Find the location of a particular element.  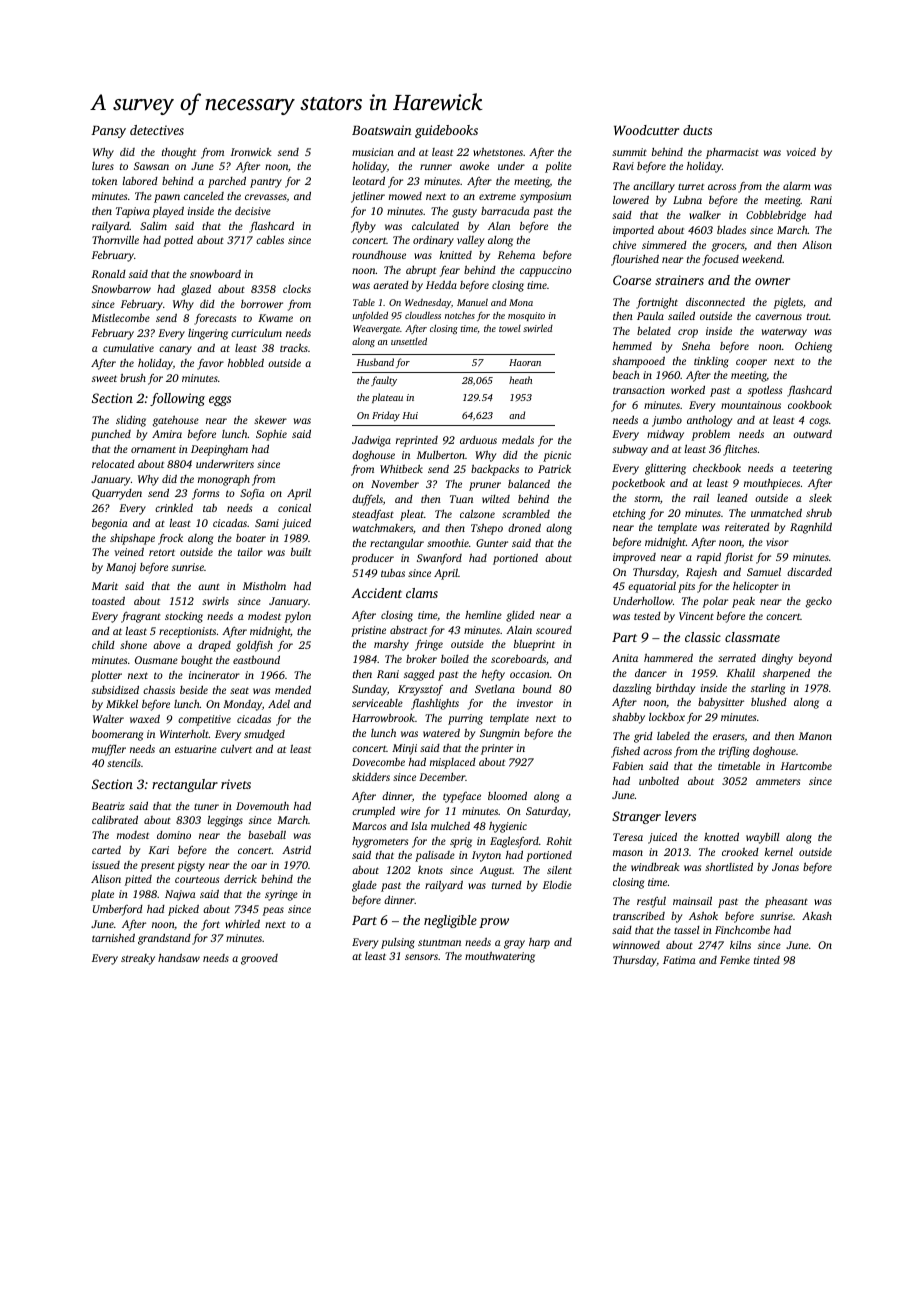

Haoran is located at coordinates (525, 362).
